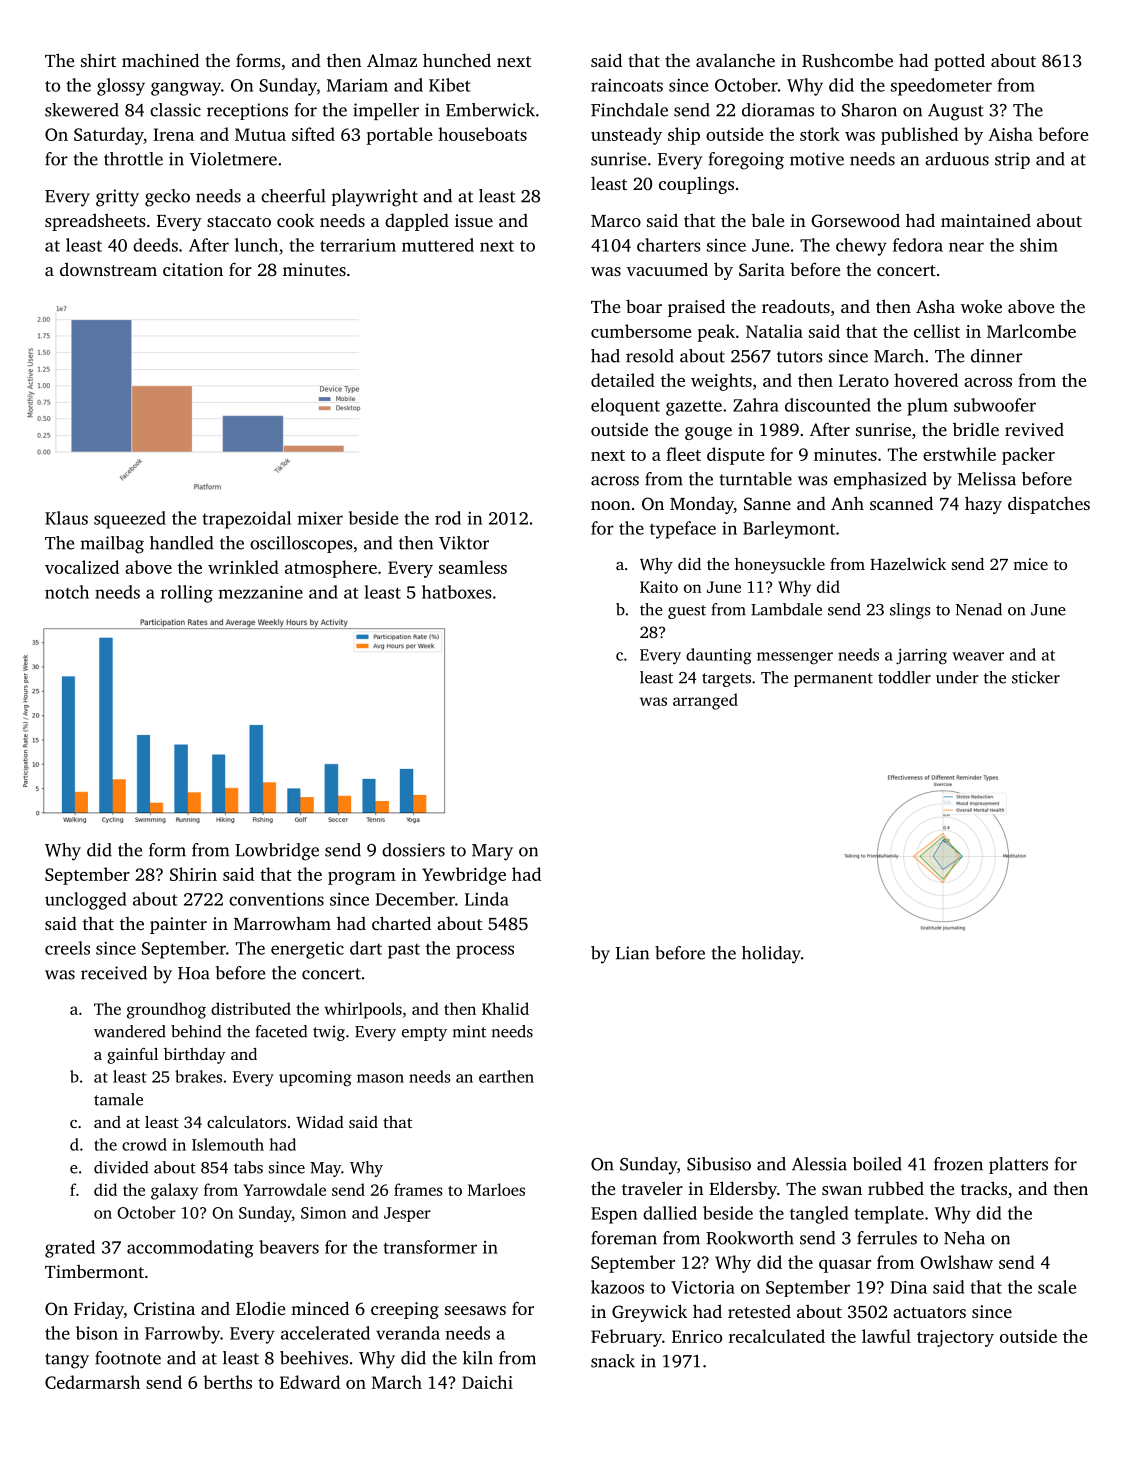  What do you see at coordinates (85, 901) in the document?
I see `unclogged` at bounding box center [85, 901].
